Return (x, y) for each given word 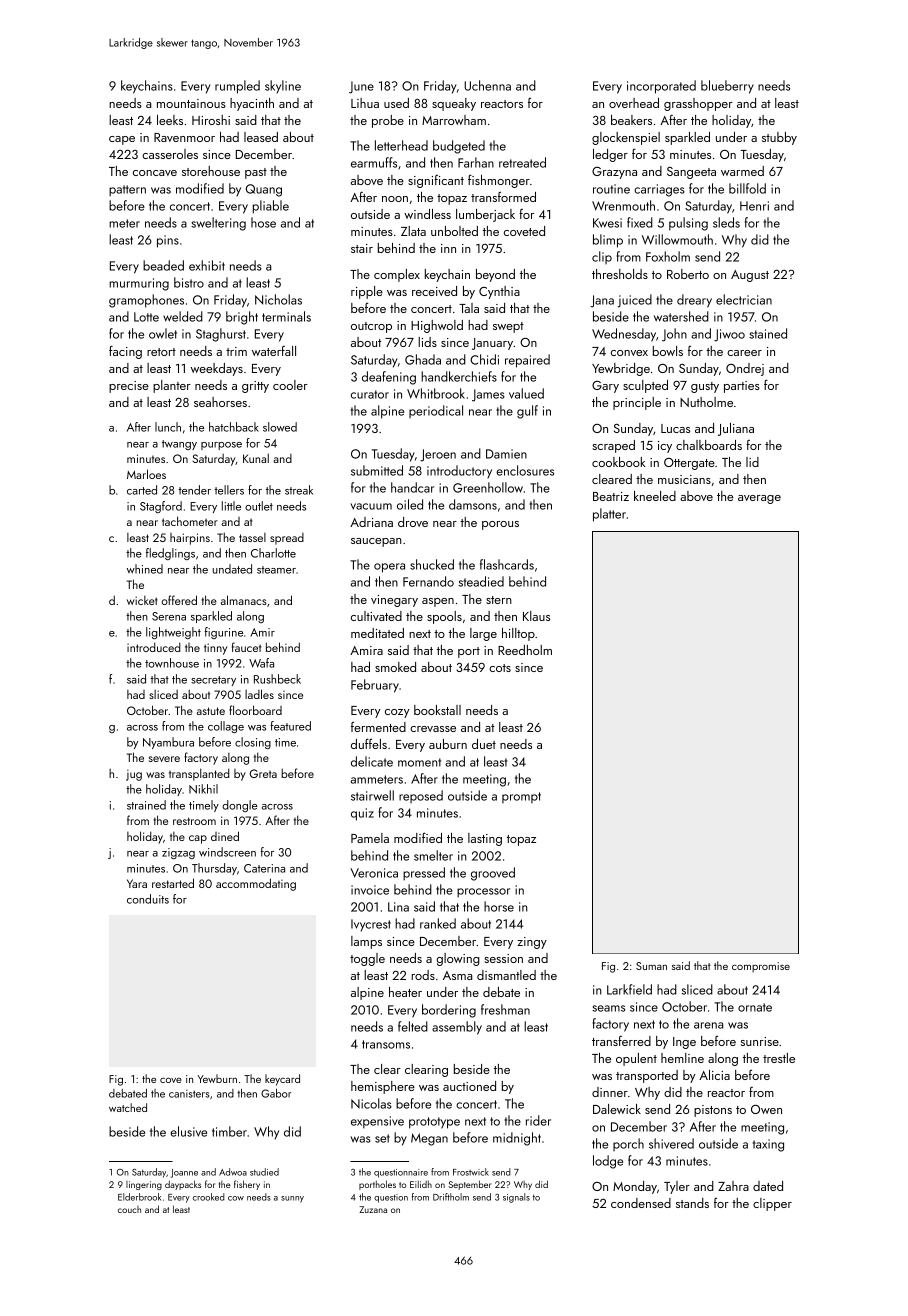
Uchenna (487, 85)
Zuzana (373, 1209)
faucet (246, 647)
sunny (292, 1199)
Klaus (536, 616)
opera (389, 568)
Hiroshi (211, 120)
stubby (779, 138)
